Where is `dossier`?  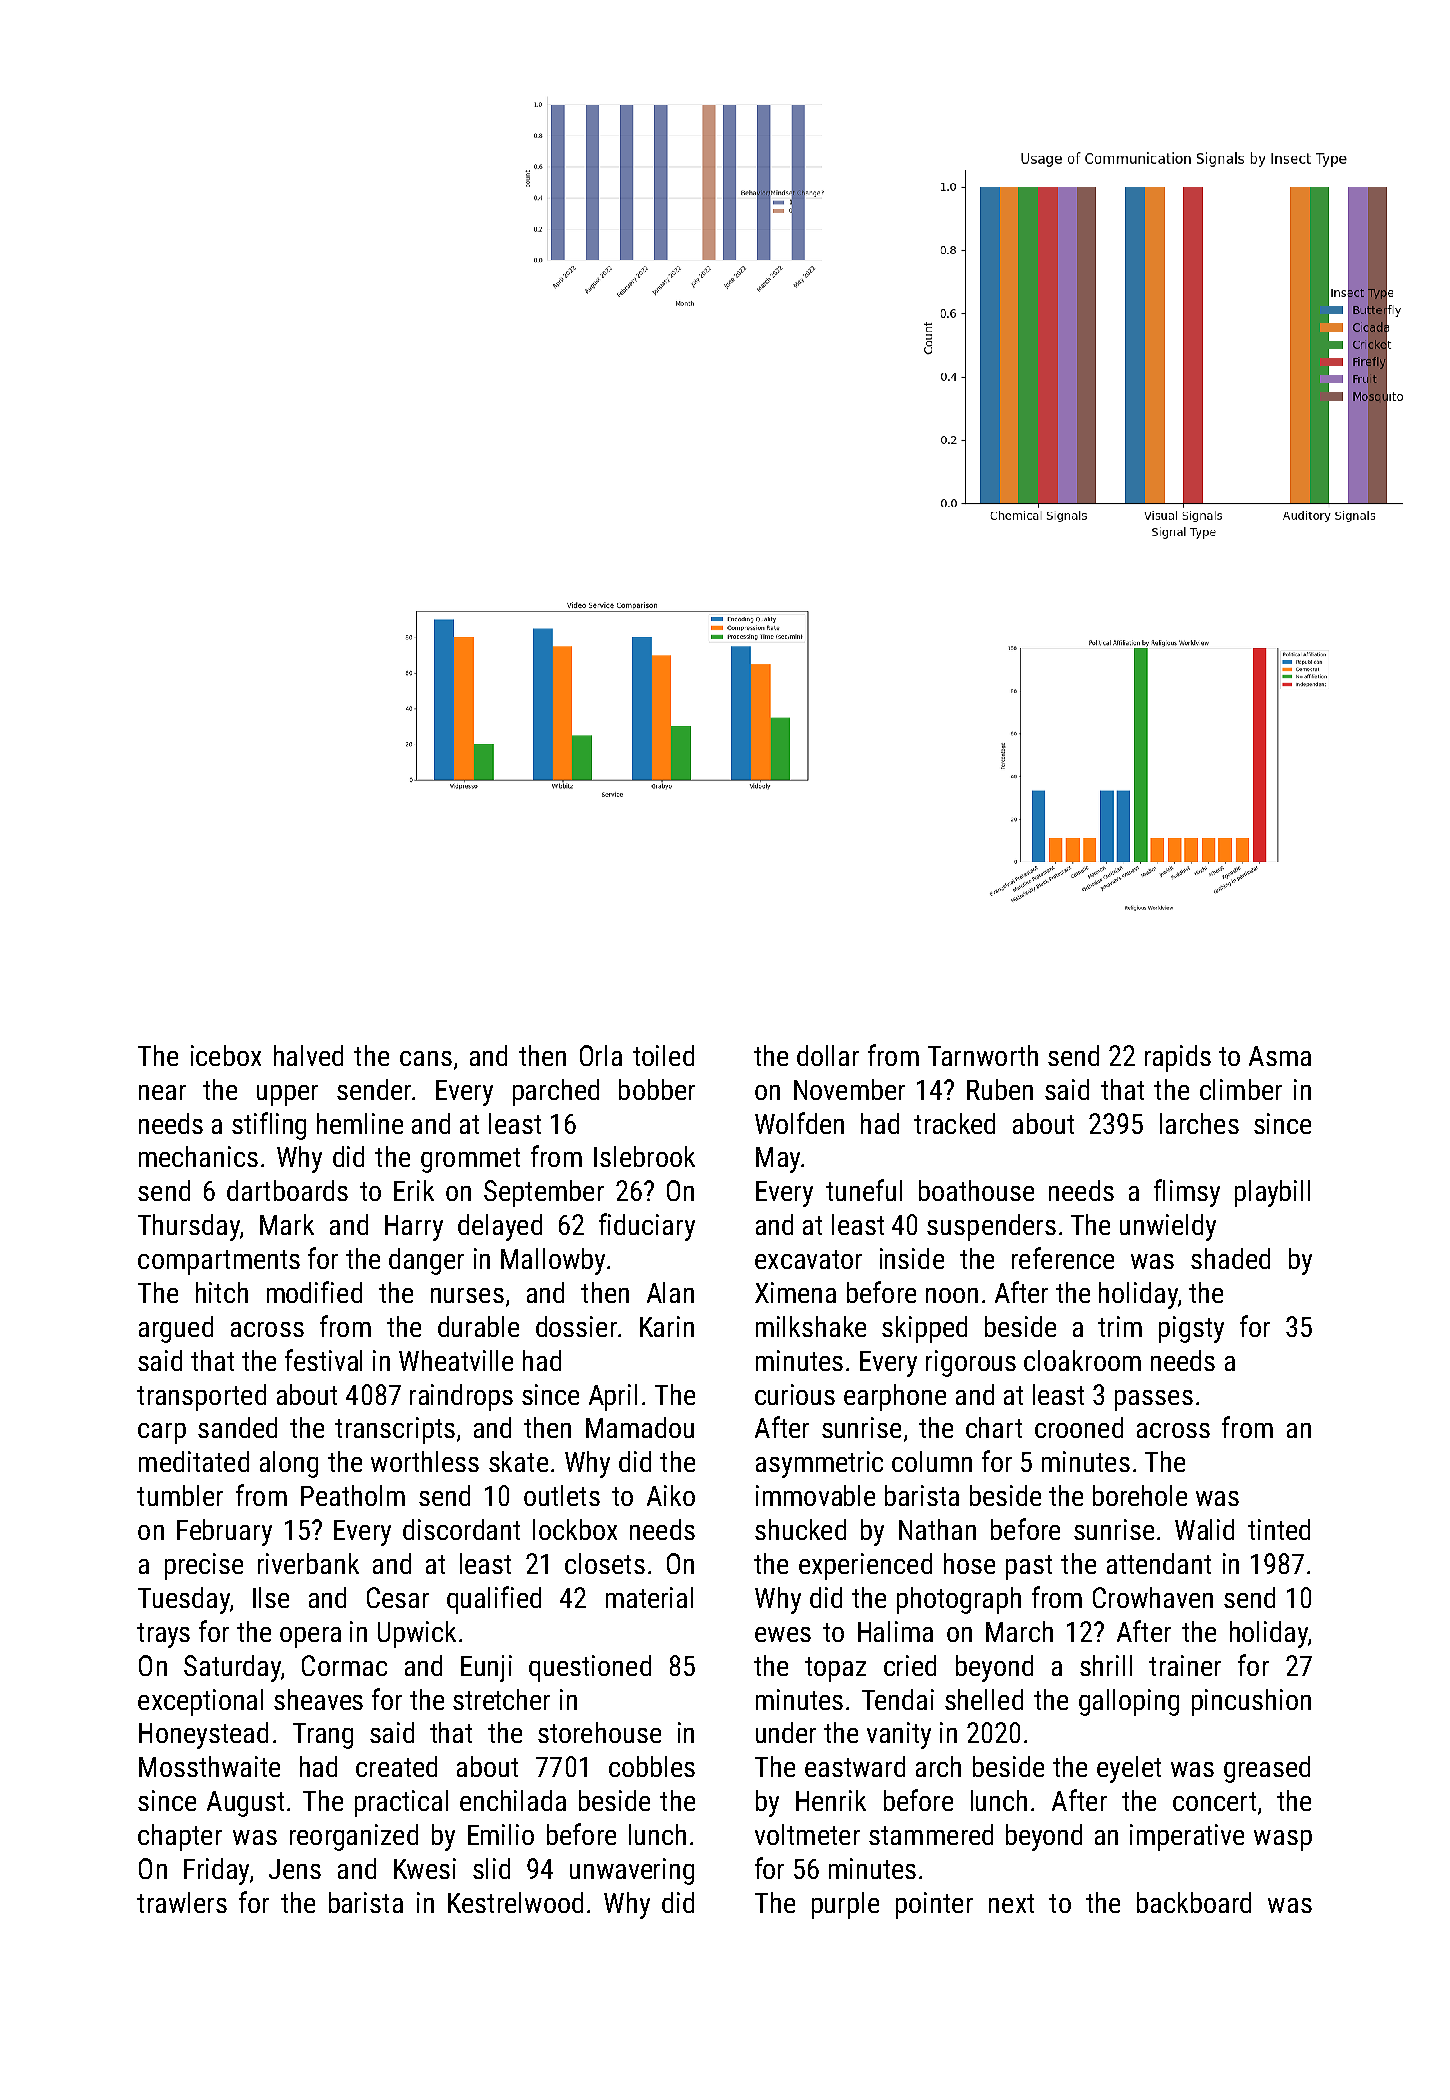
dossier is located at coordinates (576, 1326).
